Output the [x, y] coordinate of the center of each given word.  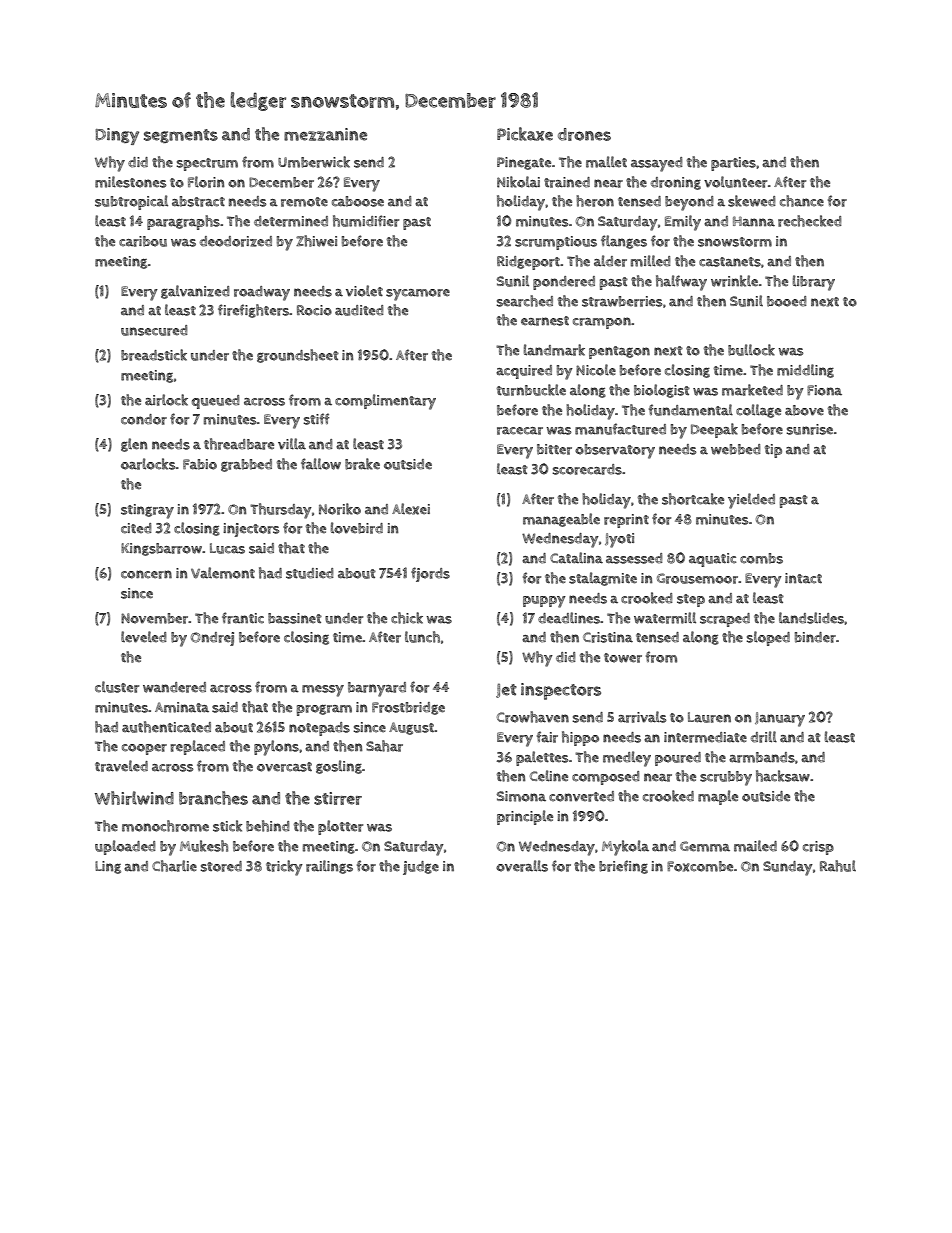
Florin [206, 182]
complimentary [385, 402]
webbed [736, 449]
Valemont [223, 573]
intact [803, 578]
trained [567, 182]
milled [651, 261]
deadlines [569, 618]
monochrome [165, 826]
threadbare [239, 444]
